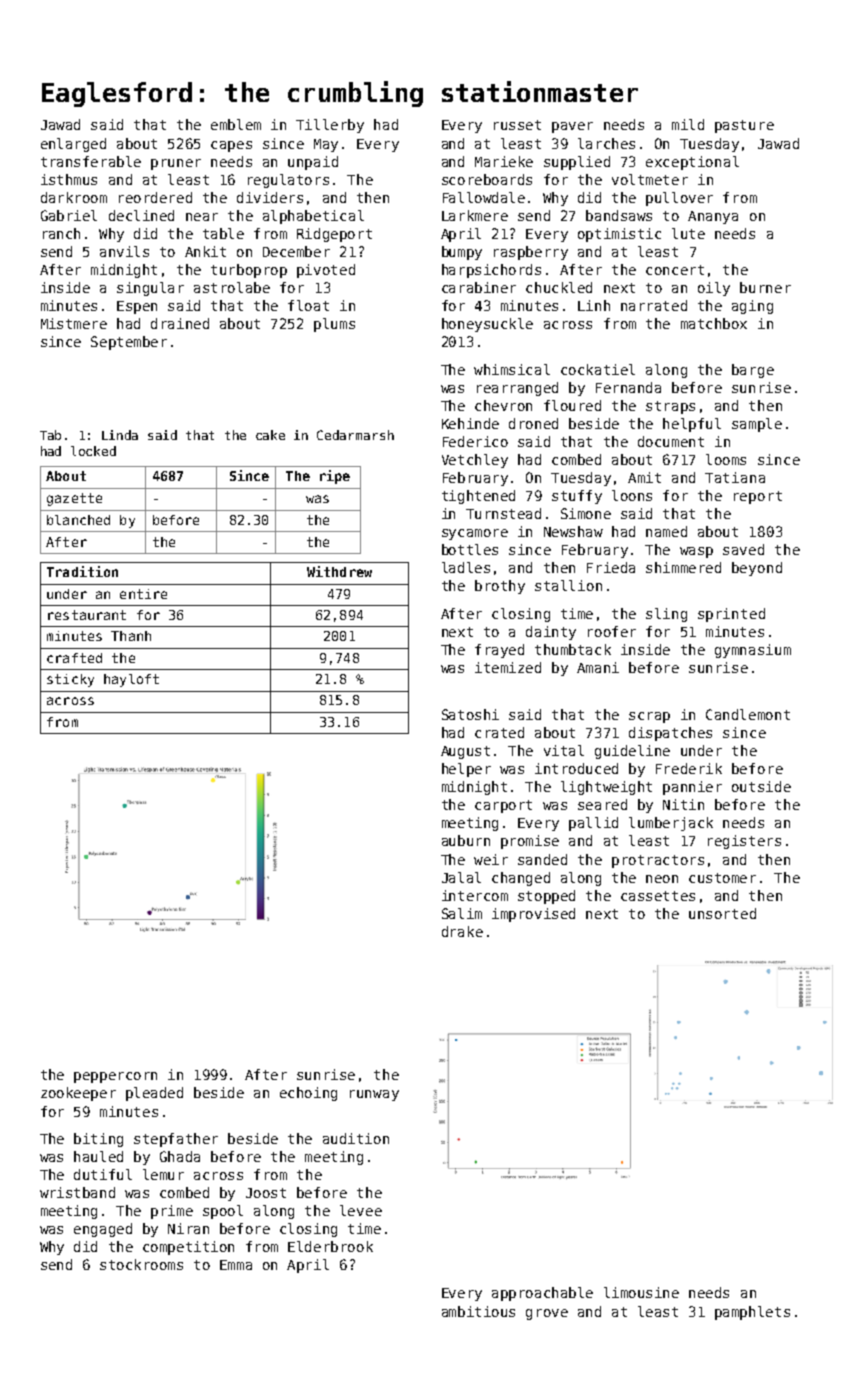 Image resolution: width=849 pixels, height=1400 pixels. I want to click on stockrooms, so click(141, 1264).
